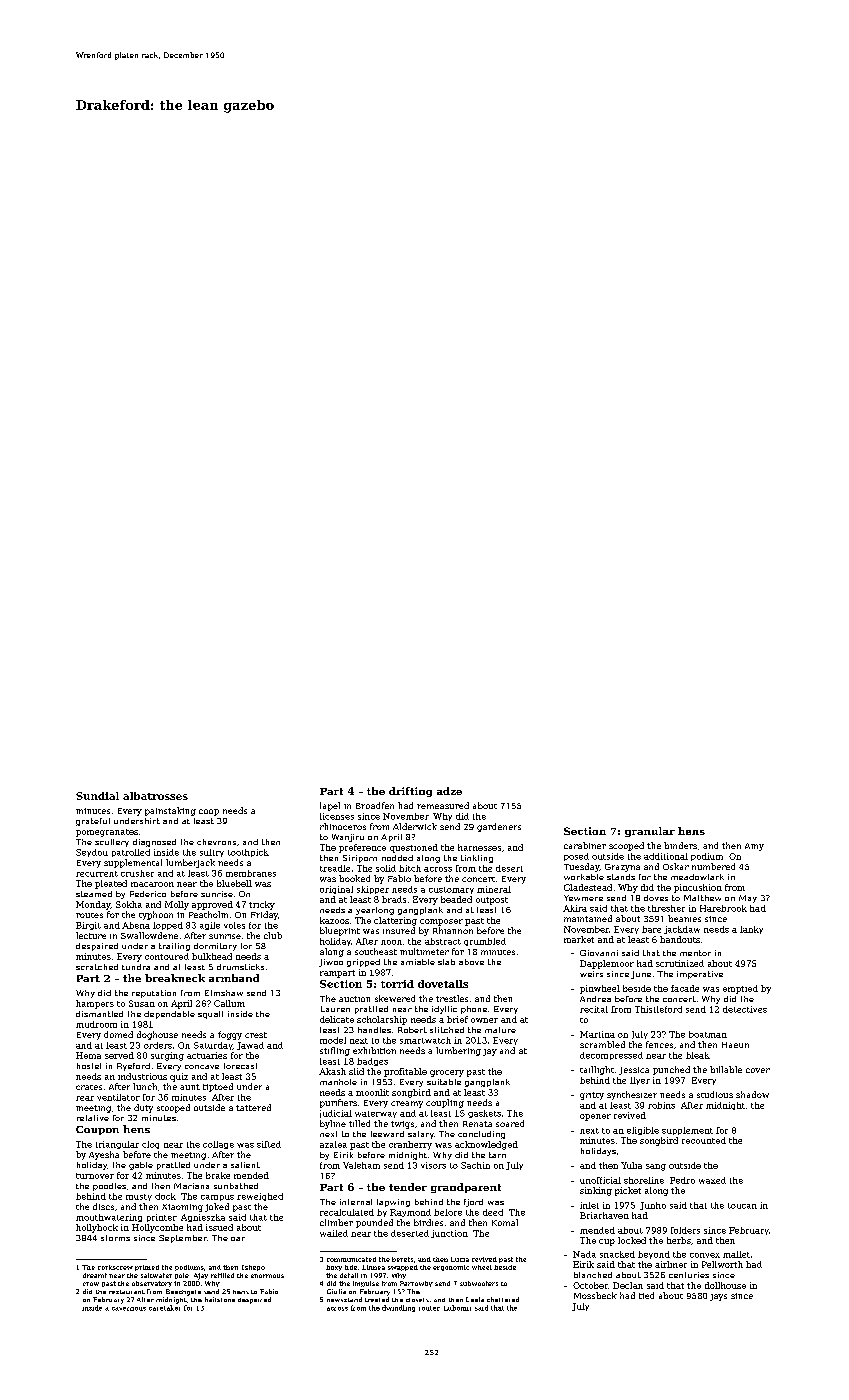 This screenshot has height=1400, width=849. Describe the element at coordinates (332, 1071) in the screenshot. I see `Akash` at that location.
